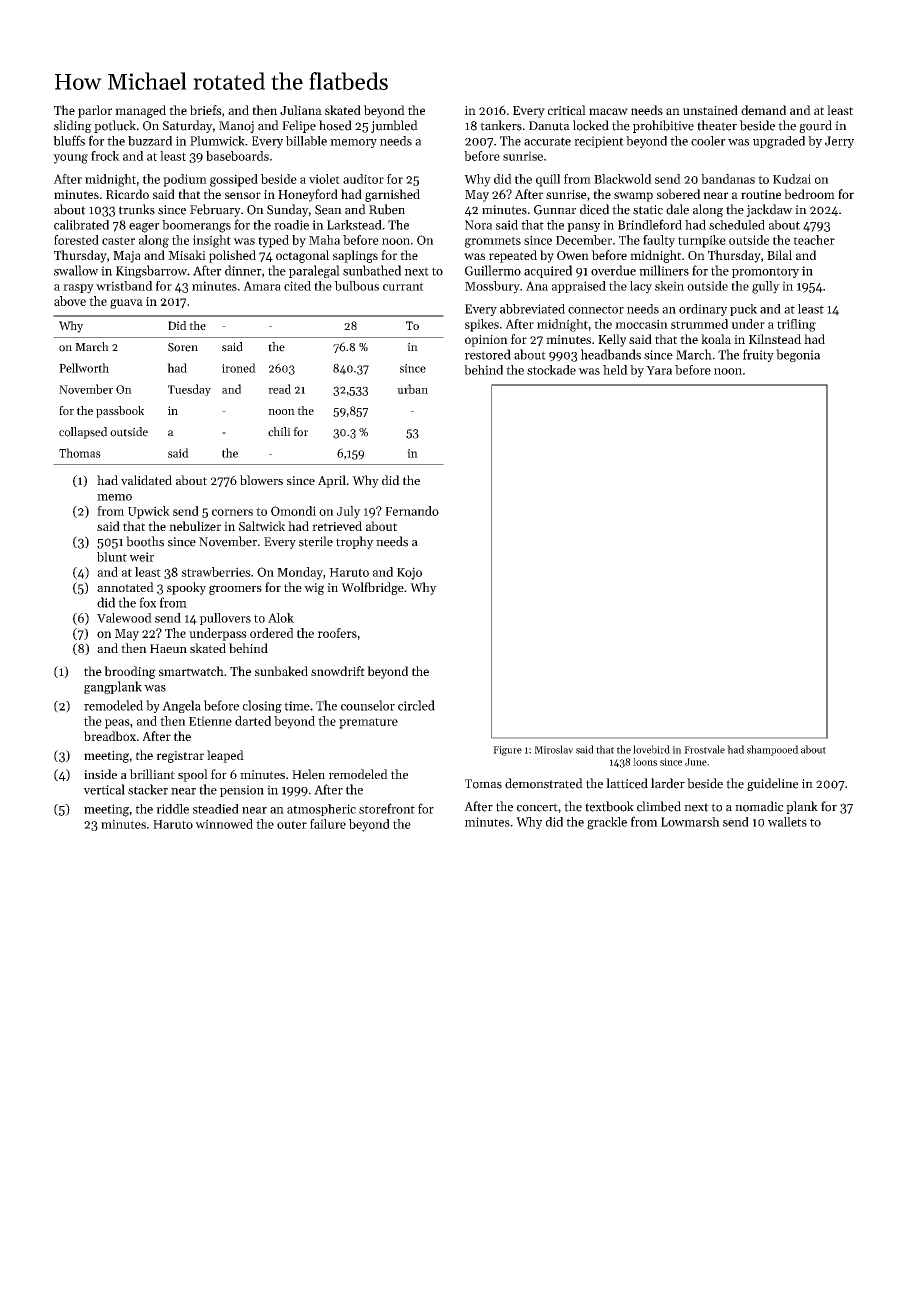  I want to click on dale, so click(677, 209).
